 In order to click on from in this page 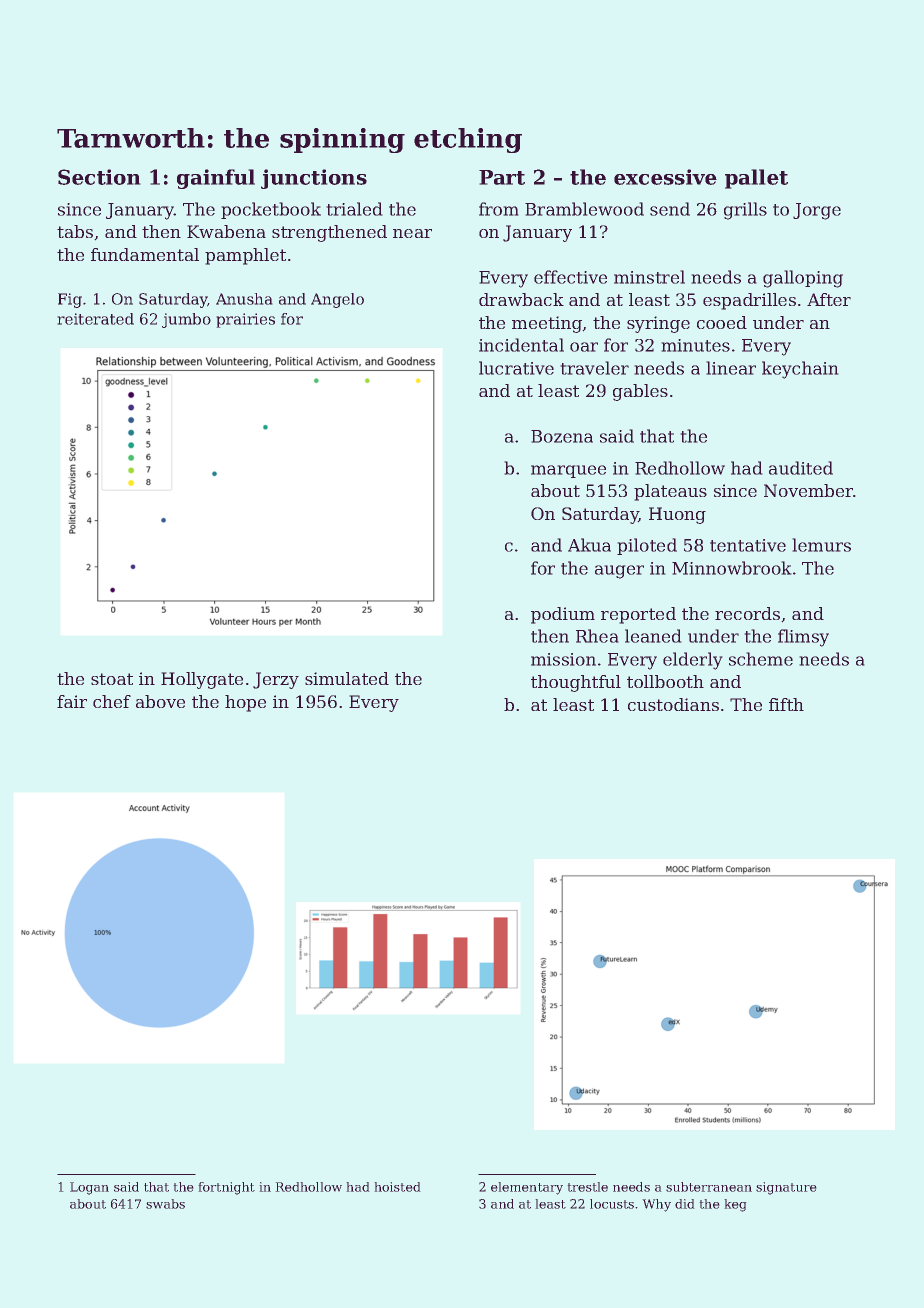, I will do `click(499, 209)`.
